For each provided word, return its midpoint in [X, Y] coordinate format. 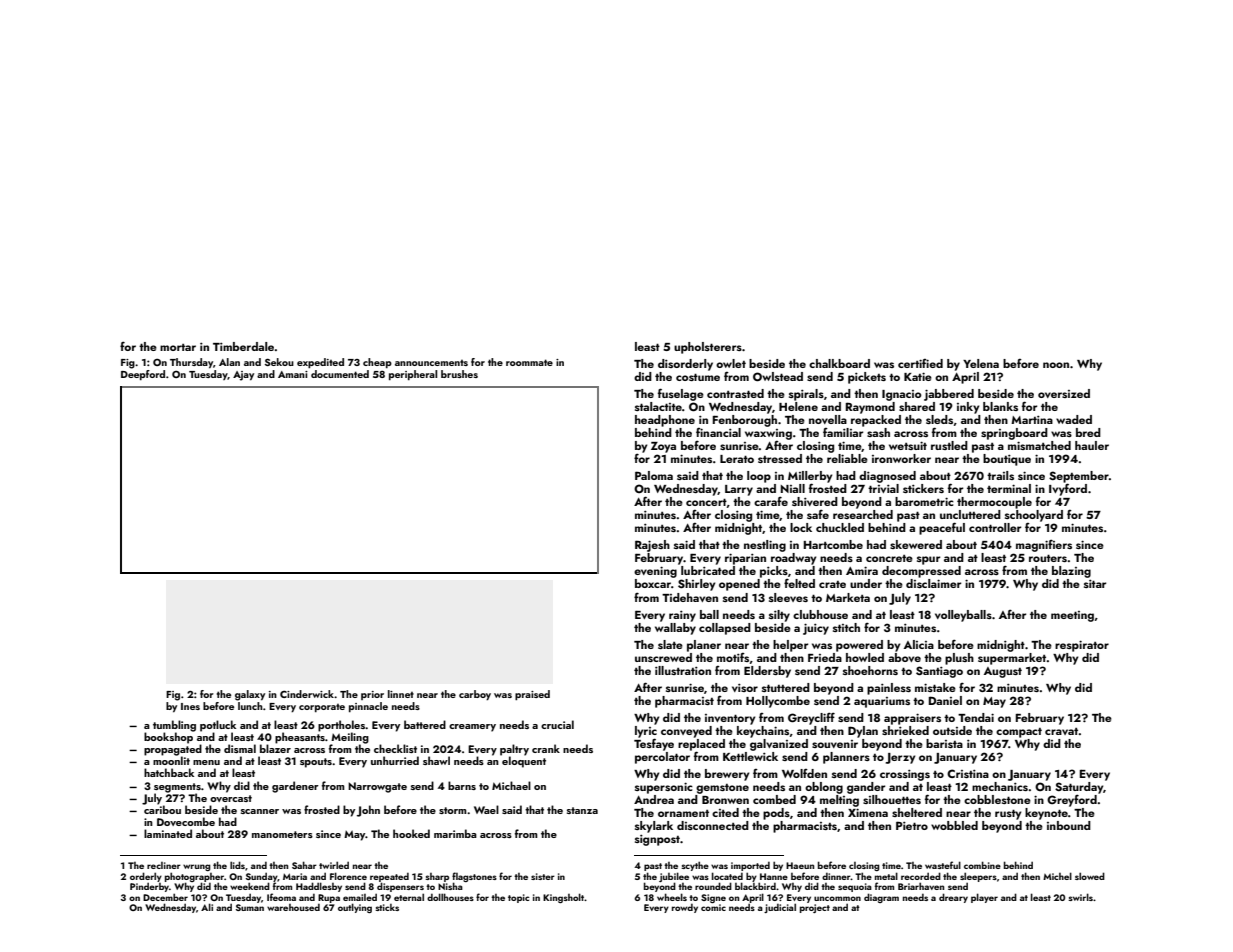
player [984, 898]
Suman [250, 907]
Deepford [143, 375]
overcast [231, 798]
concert [706, 502]
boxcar [653, 583]
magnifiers [1044, 545]
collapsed [725, 629]
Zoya [663, 447]
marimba [455, 833]
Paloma [654, 475]
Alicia [919, 644]
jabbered [949, 395]
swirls [1080, 897]
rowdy [685, 908]
